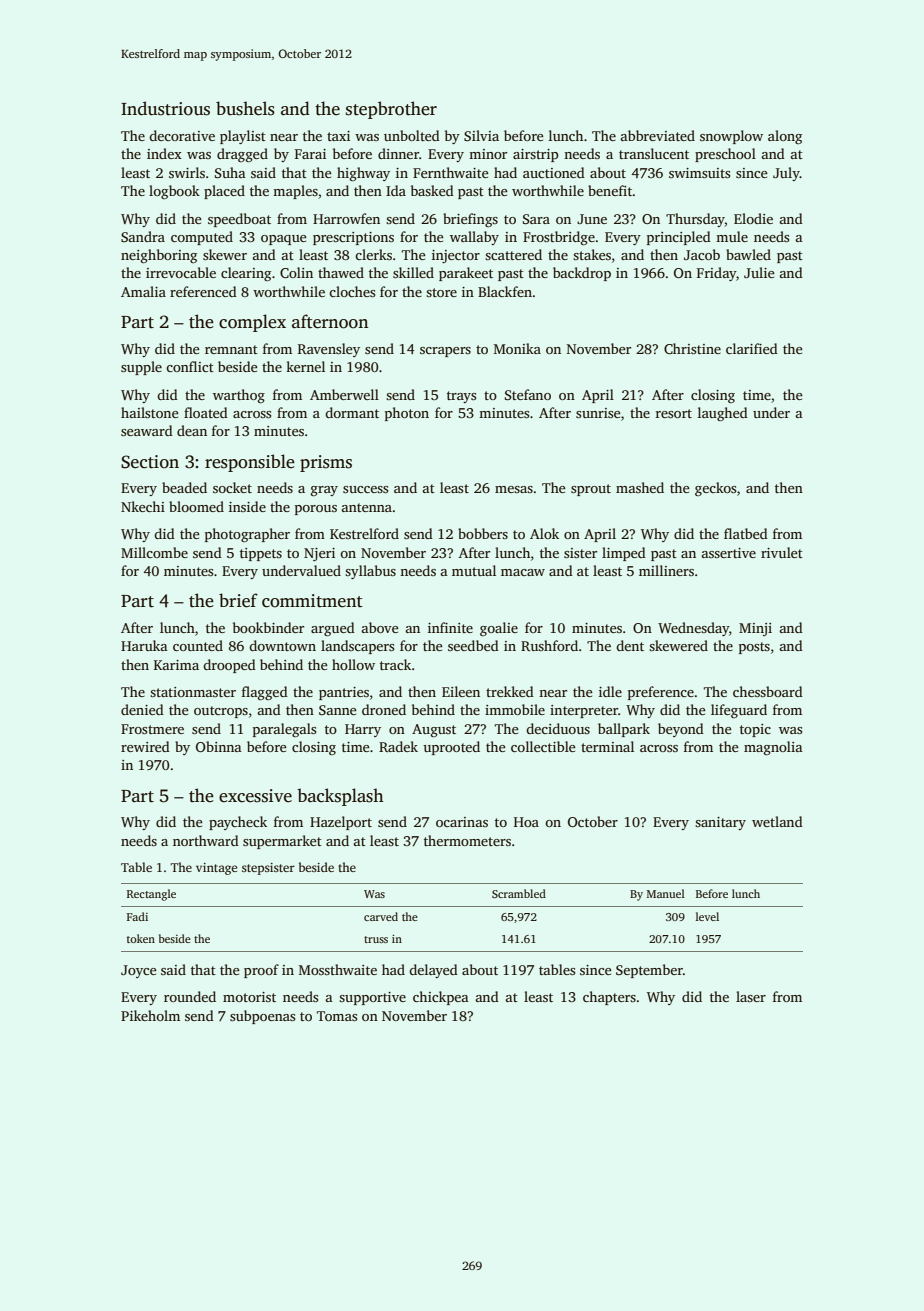 Image resolution: width=924 pixels, height=1311 pixels. What do you see at coordinates (255, 796) in the page?
I see `excessive` at bounding box center [255, 796].
